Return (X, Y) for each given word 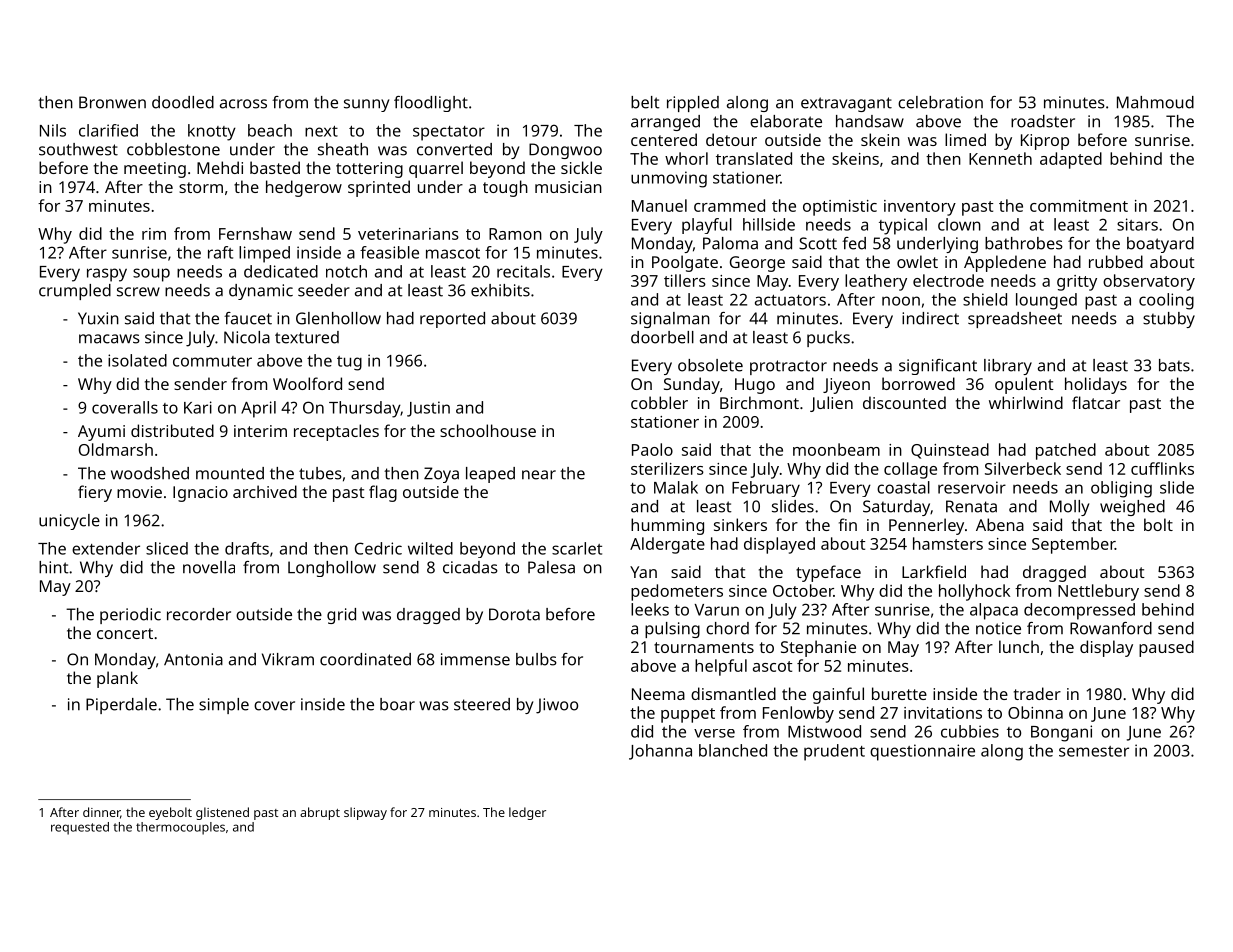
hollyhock (974, 592)
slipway (365, 813)
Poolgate (685, 263)
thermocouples (180, 828)
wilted (430, 548)
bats (1174, 365)
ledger (527, 813)
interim (260, 431)
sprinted (379, 188)
